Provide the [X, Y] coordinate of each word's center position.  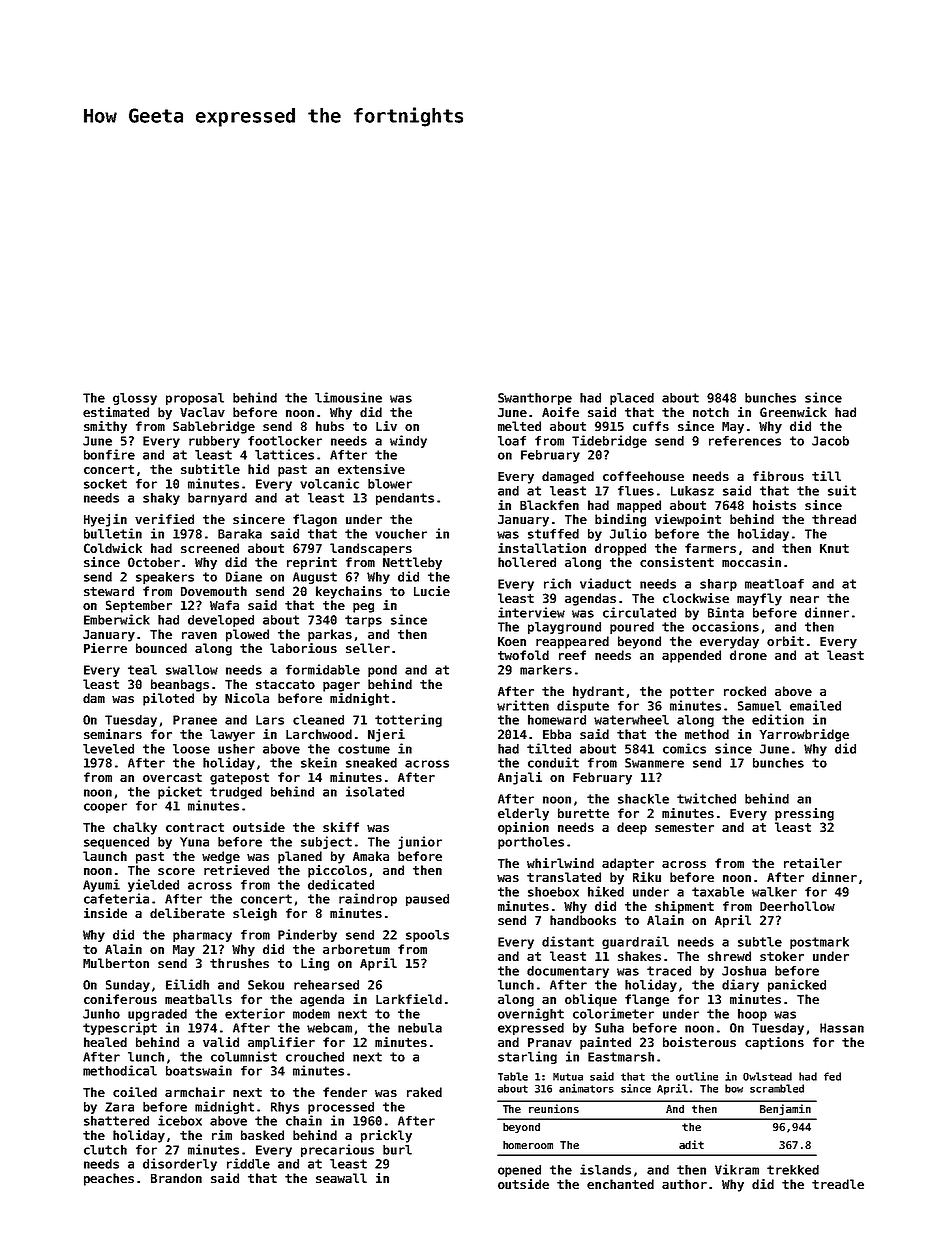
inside [105, 913]
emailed [815, 705]
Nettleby [412, 563]
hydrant [598, 692]
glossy [135, 399]
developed [221, 621]
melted [519, 426]
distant [568, 941]
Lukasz [692, 491]
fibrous [778, 476]
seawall [341, 1178]
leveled [108, 749]
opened [519, 1171]
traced [669, 971]
